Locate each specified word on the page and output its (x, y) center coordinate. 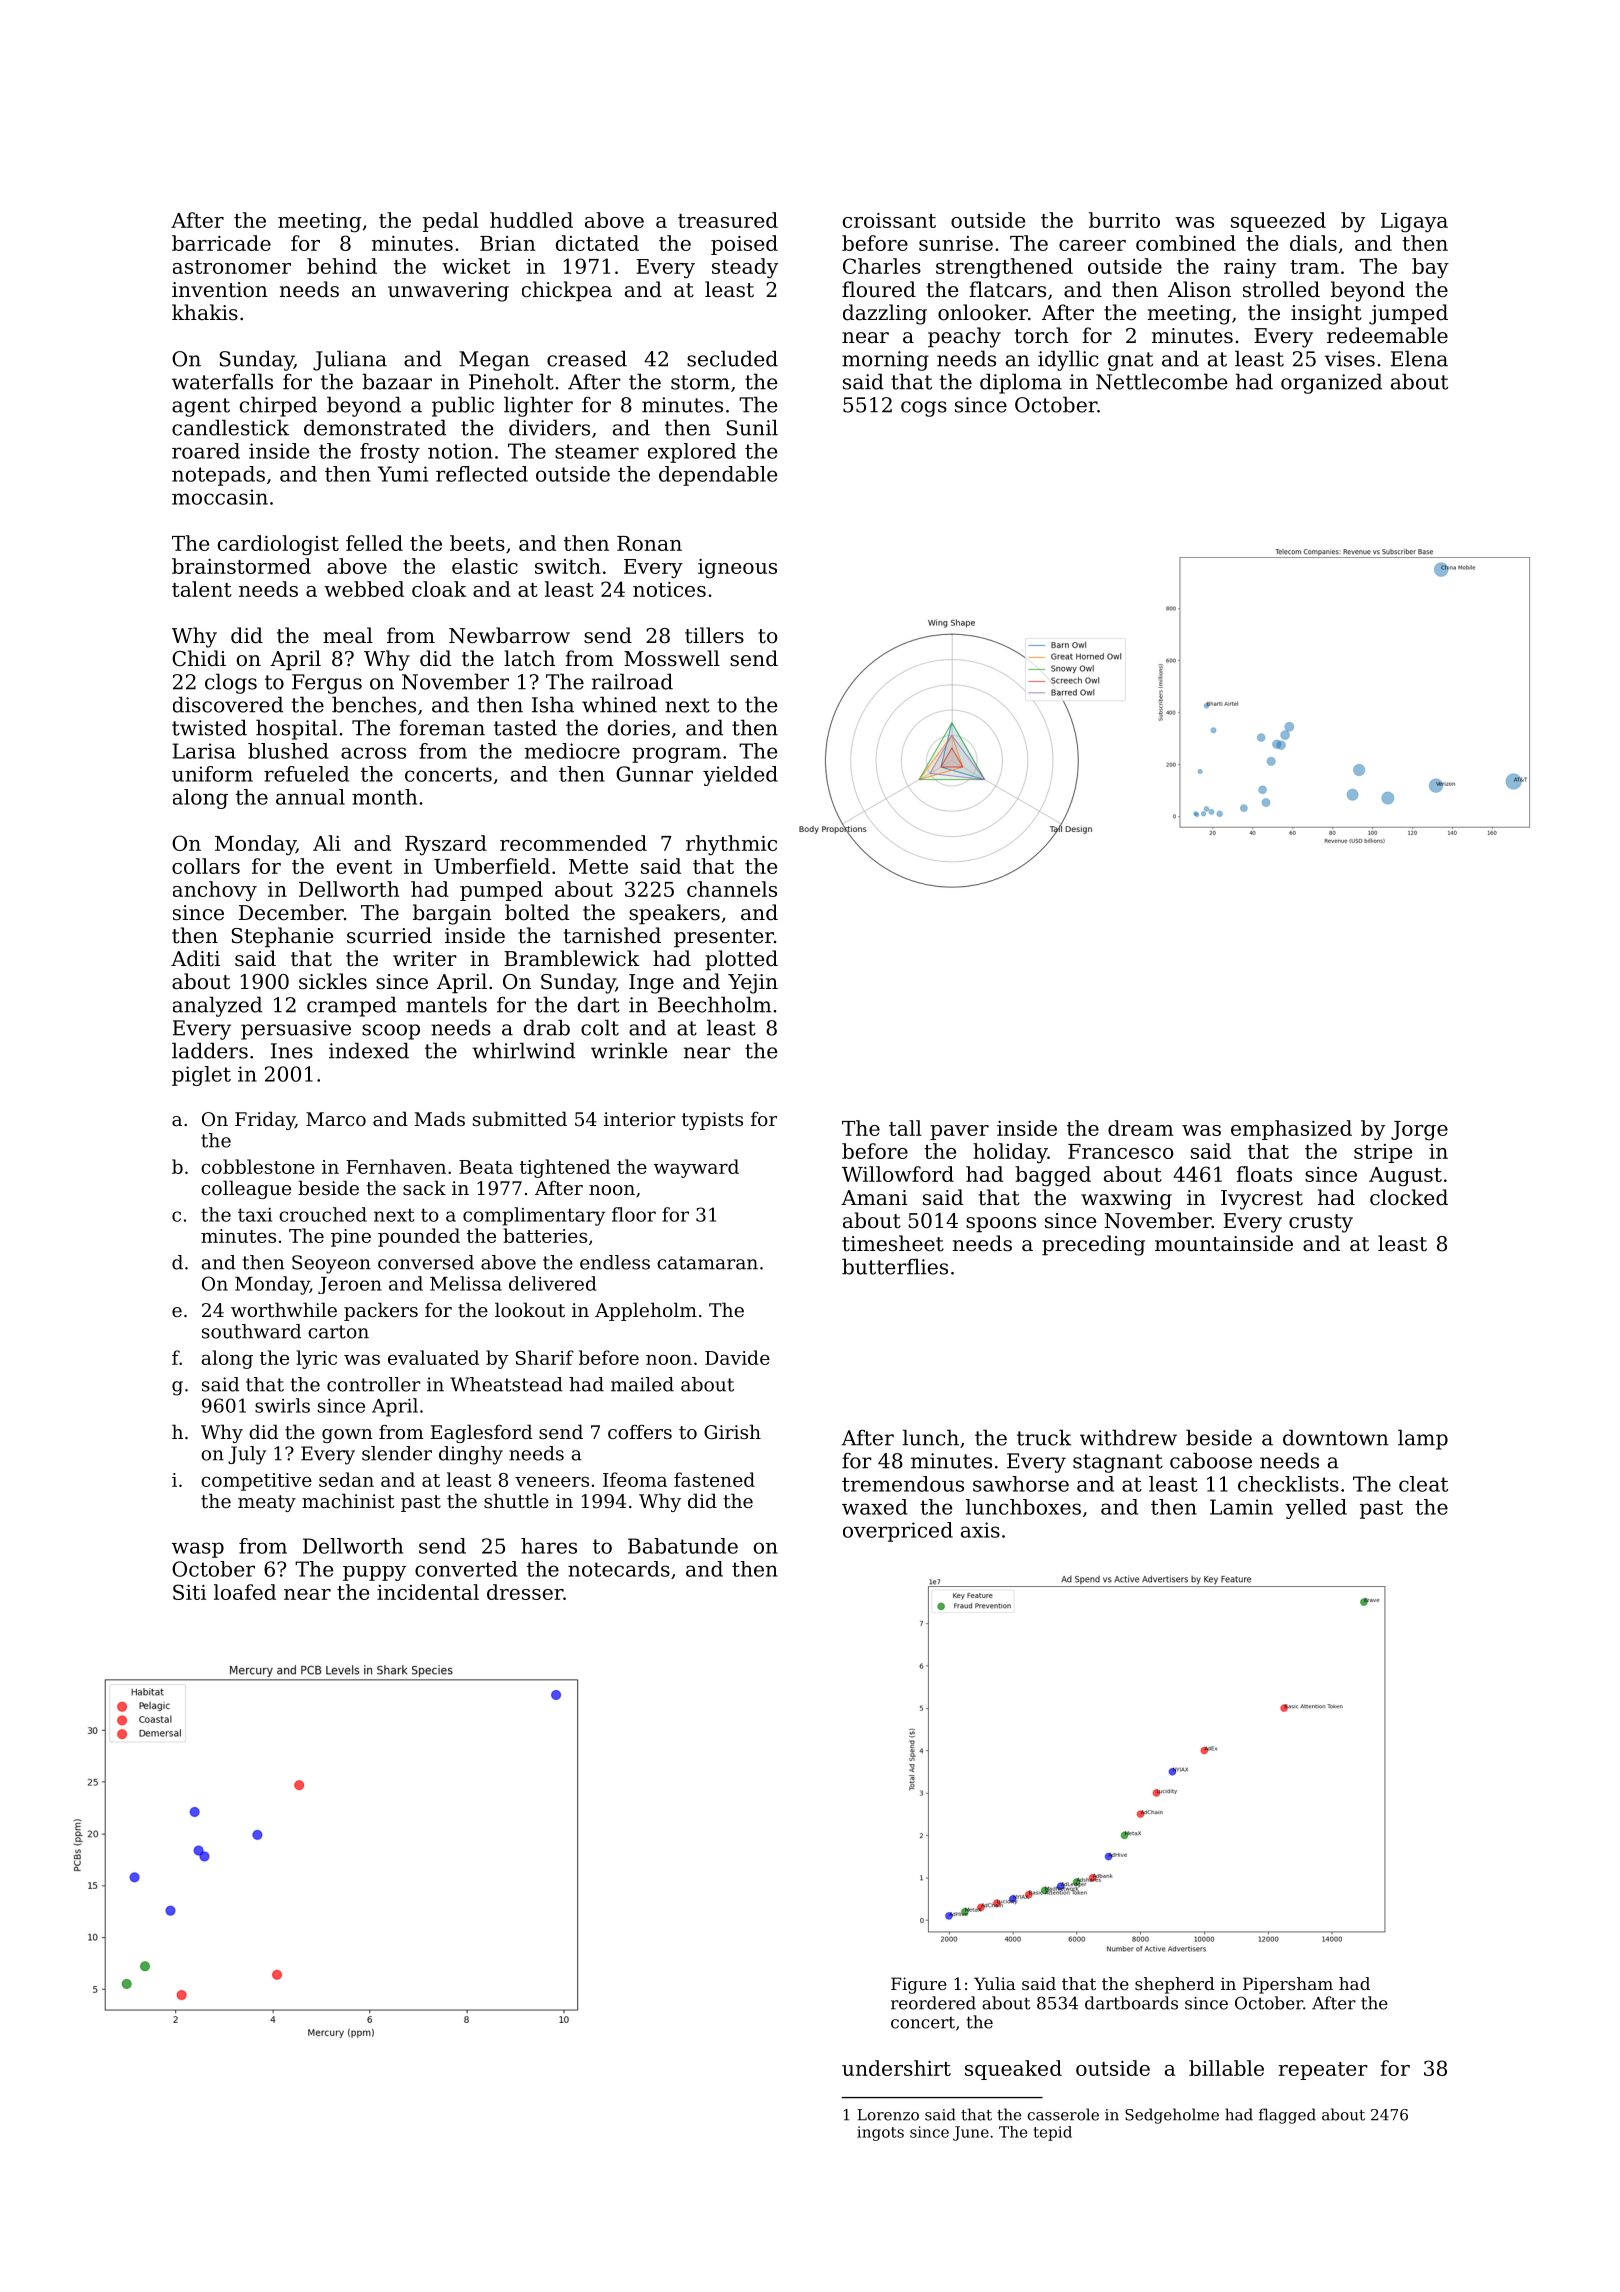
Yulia (995, 1983)
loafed (245, 1592)
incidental (428, 1592)
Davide (737, 1357)
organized (1331, 383)
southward (251, 1331)
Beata (486, 1167)
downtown (1336, 1437)
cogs (924, 409)
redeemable (1387, 335)
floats (1264, 1174)
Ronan (649, 543)
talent (202, 589)
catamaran (707, 1263)
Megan (494, 361)
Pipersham (1288, 1985)
